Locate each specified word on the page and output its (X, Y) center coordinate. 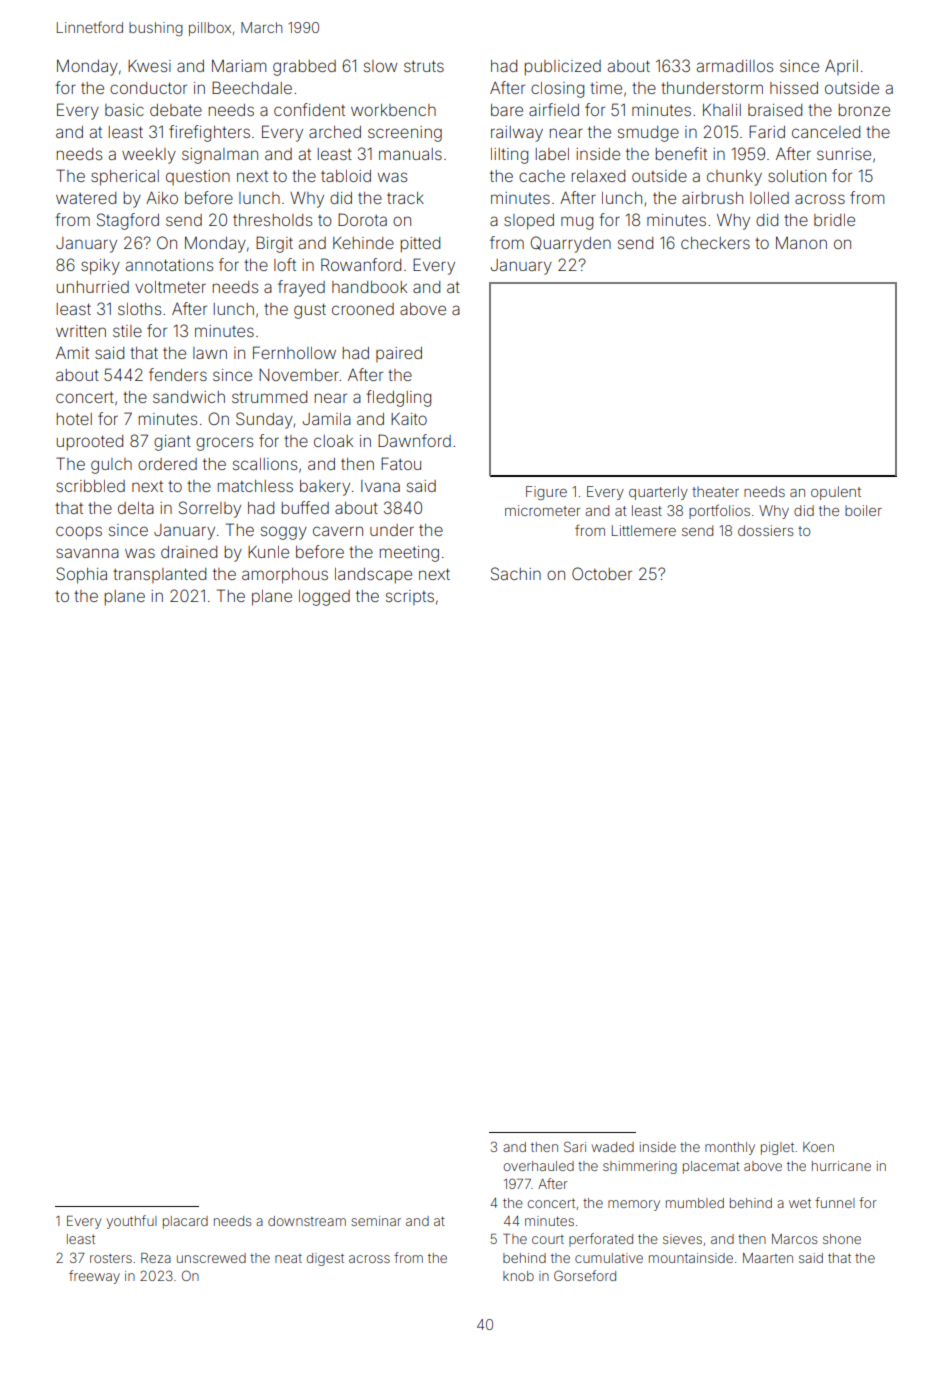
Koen (818, 1147)
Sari (575, 1146)
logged (324, 598)
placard (185, 1222)
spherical (125, 178)
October (602, 573)
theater (715, 491)
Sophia (81, 575)
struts (424, 66)
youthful (132, 1222)
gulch (111, 466)
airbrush (712, 198)
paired (399, 354)
